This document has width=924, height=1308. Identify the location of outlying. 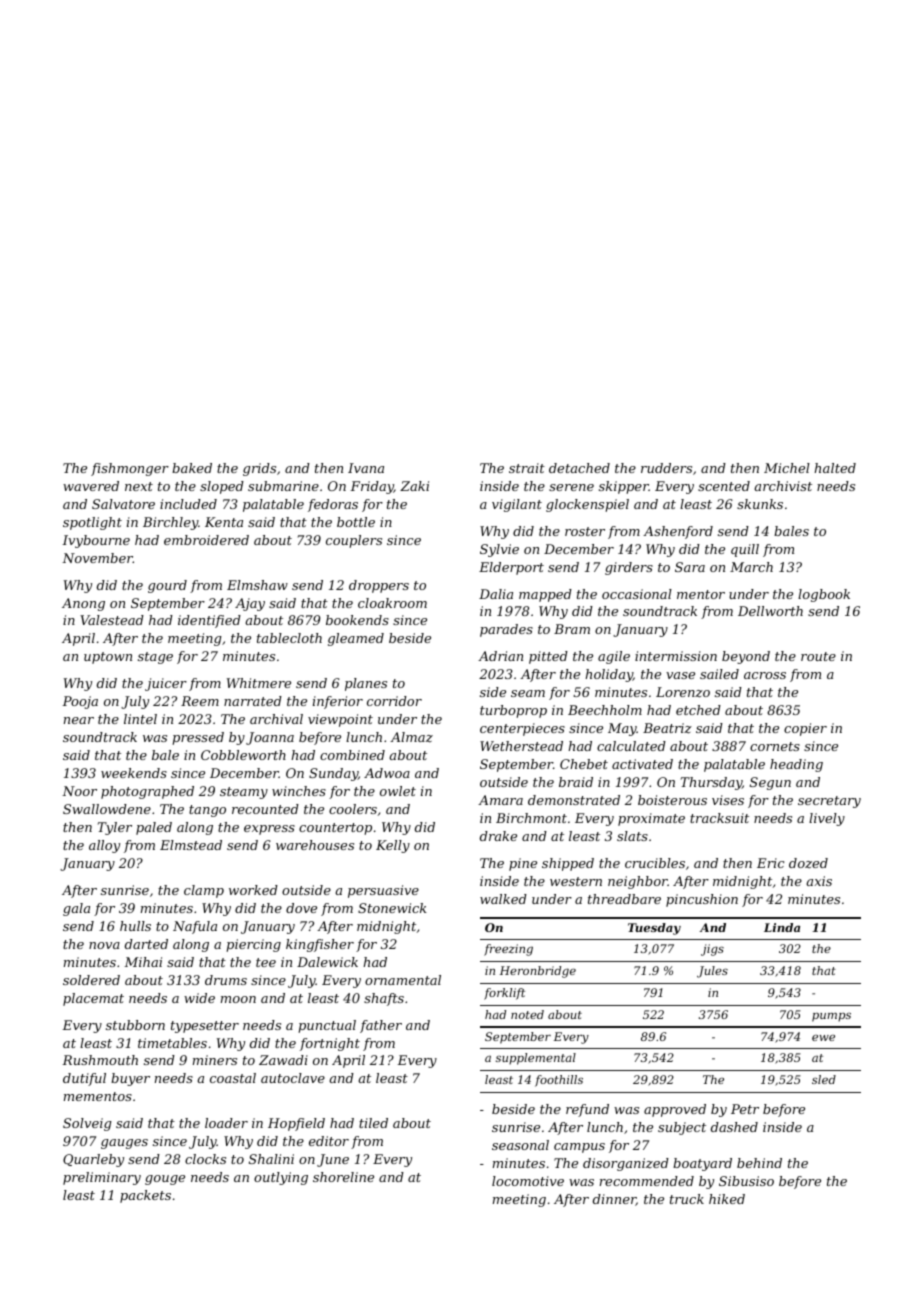
(281, 1178).
